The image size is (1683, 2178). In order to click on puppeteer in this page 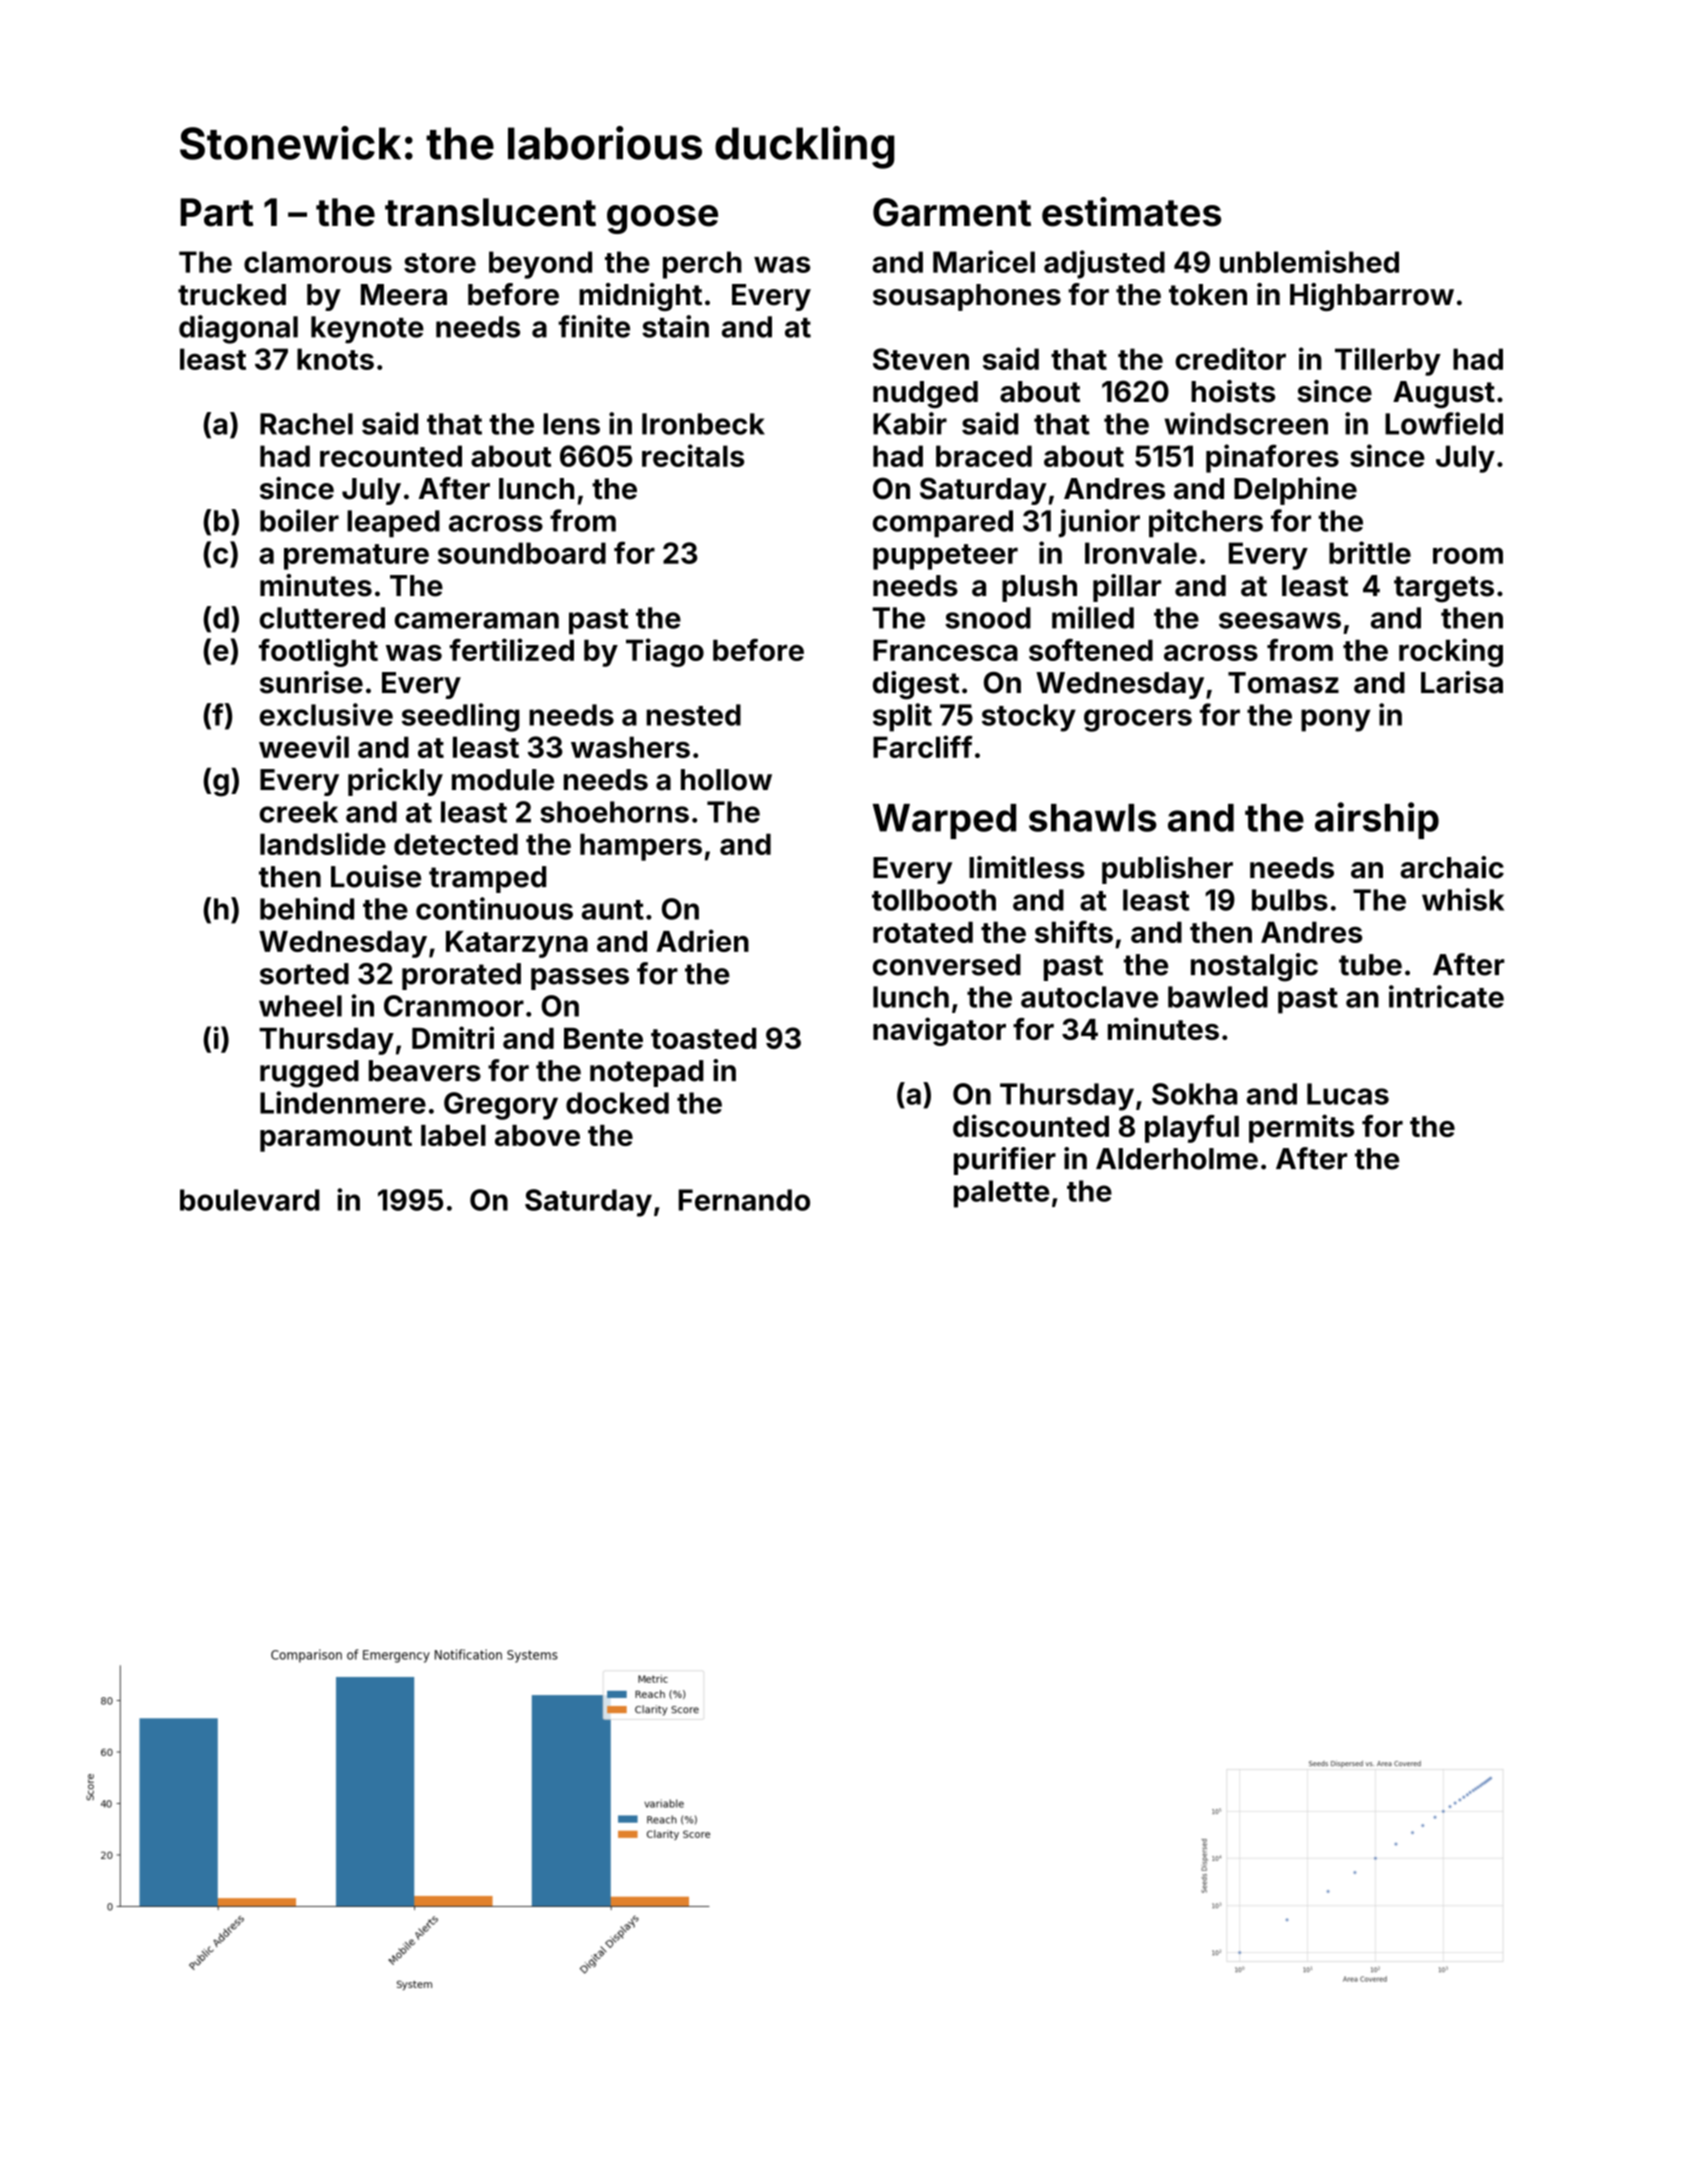, I will do `click(945, 557)`.
